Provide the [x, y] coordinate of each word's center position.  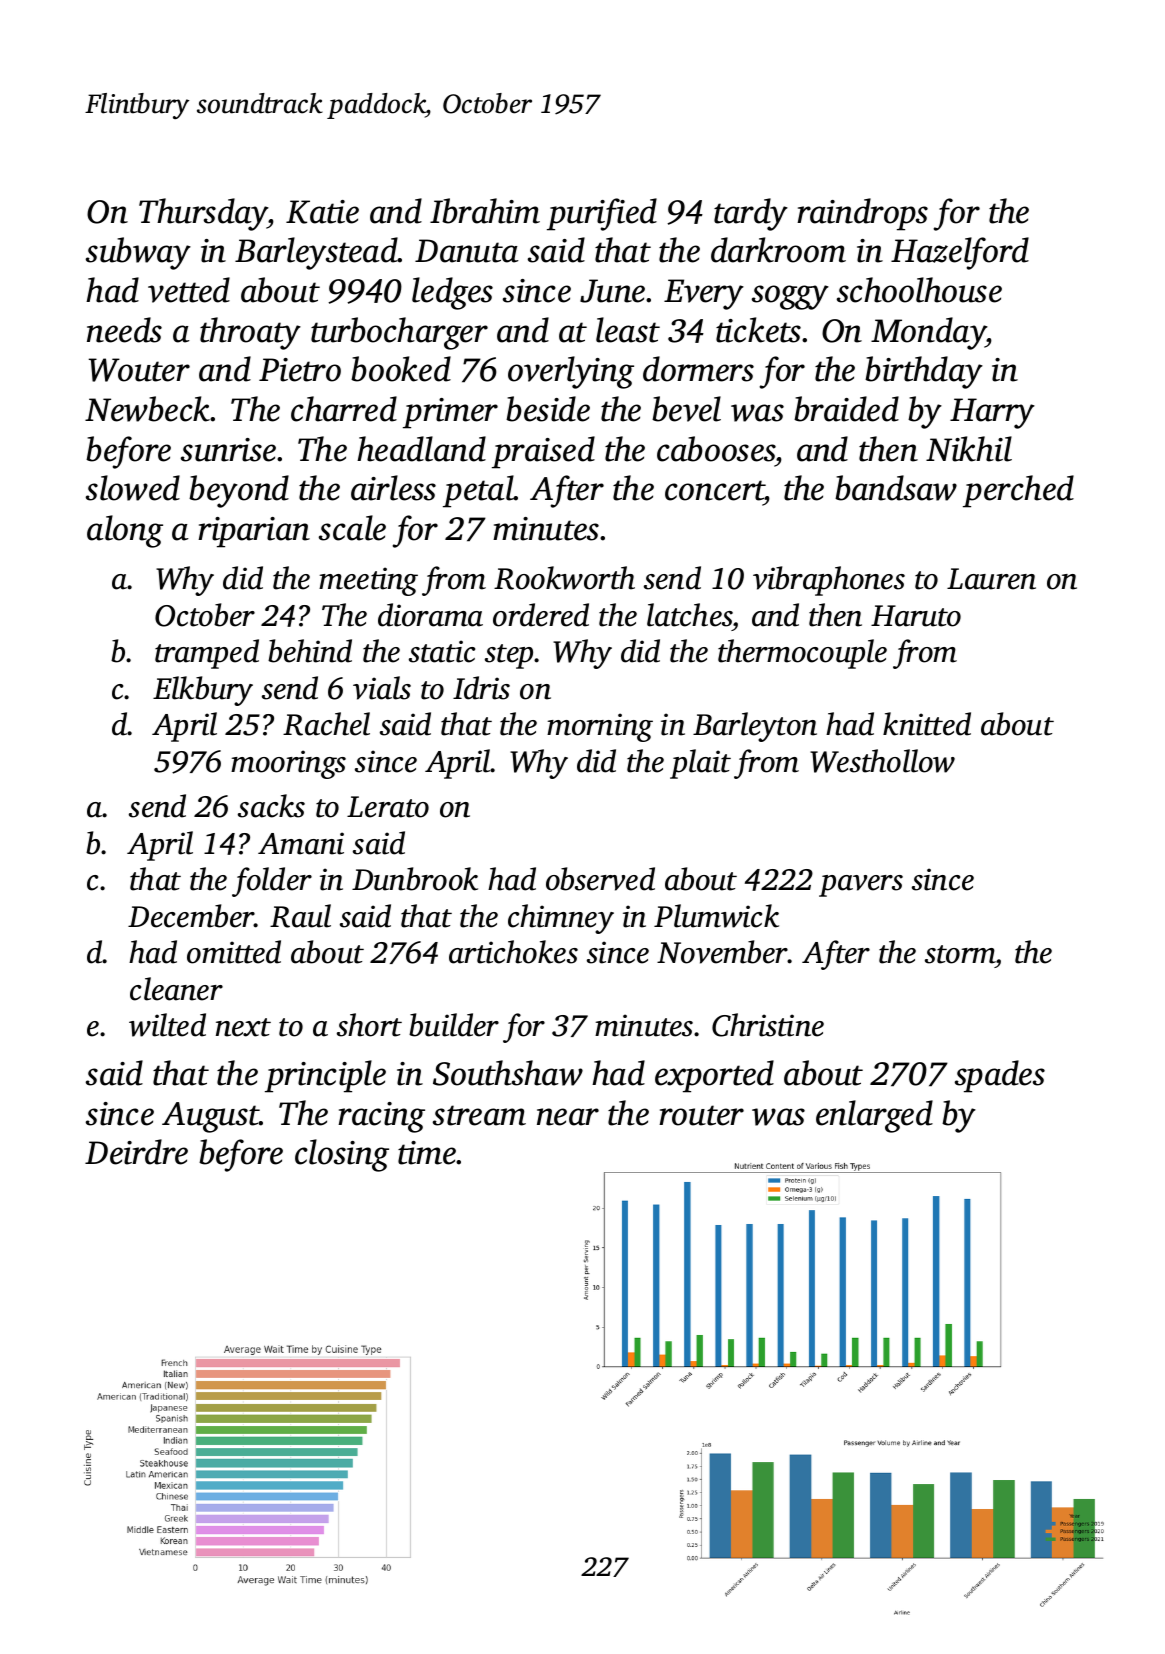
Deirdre [136, 1152]
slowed [133, 488]
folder [272, 882]
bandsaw [896, 488]
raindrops [862, 214]
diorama [430, 615]
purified [602, 214]
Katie [322, 212]
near [568, 1117]
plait [700, 764]
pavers [861, 886]
